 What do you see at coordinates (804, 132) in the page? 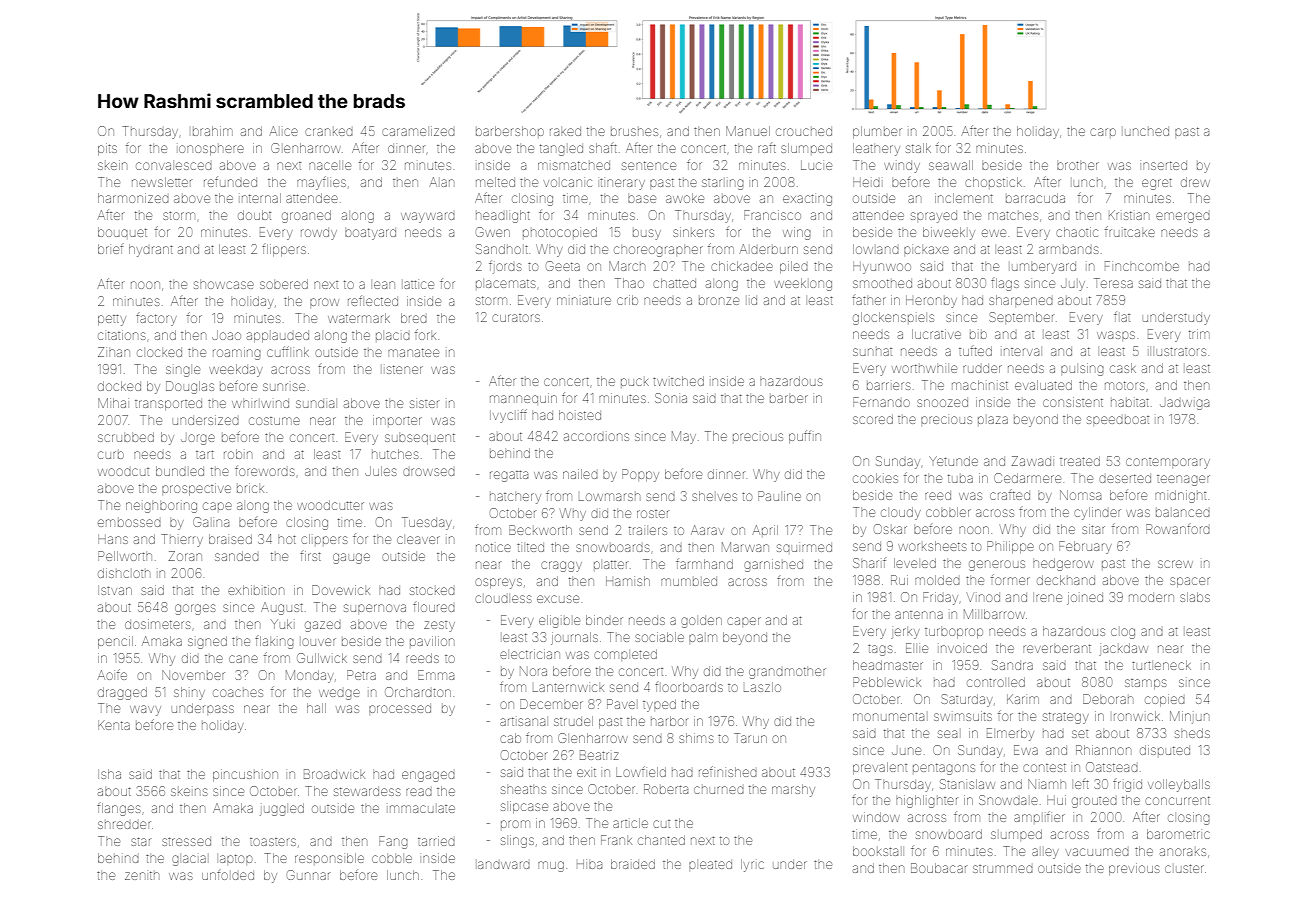
I see `crouched` at bounding box center [804, 132].
